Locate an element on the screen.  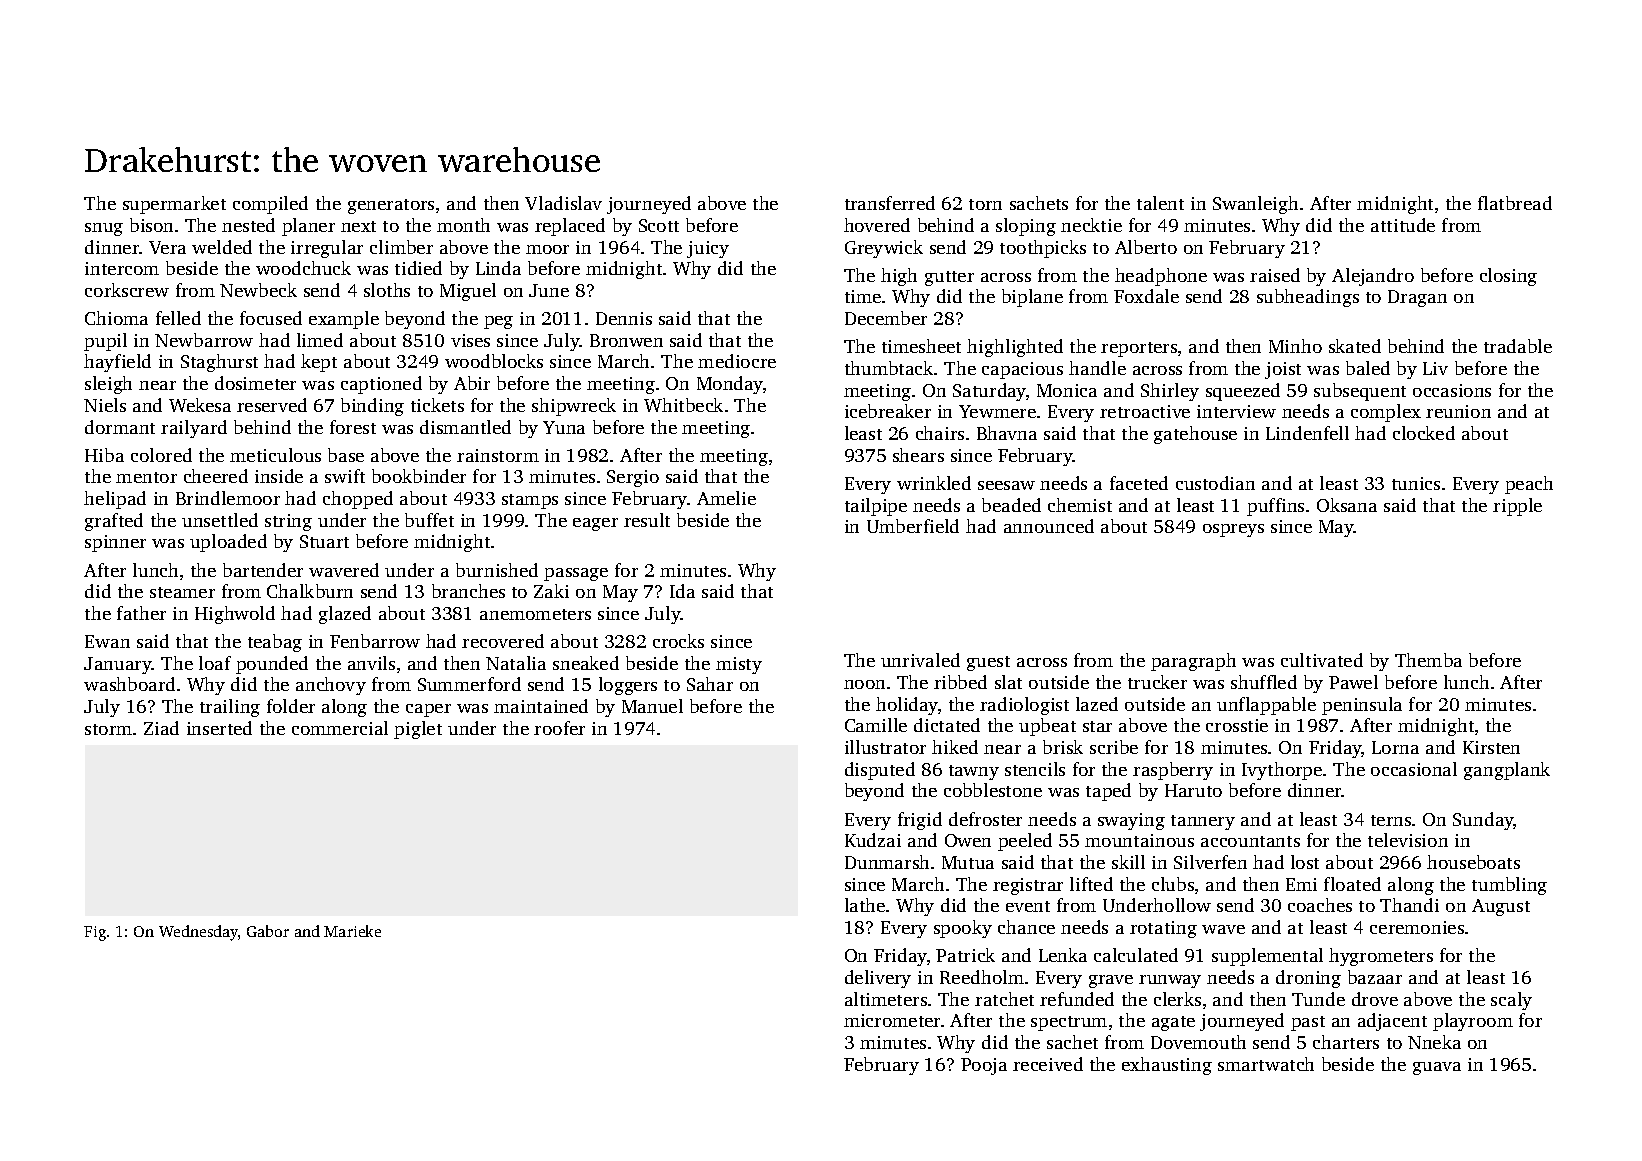
cobblestone is located at coordinates (993, 790).
